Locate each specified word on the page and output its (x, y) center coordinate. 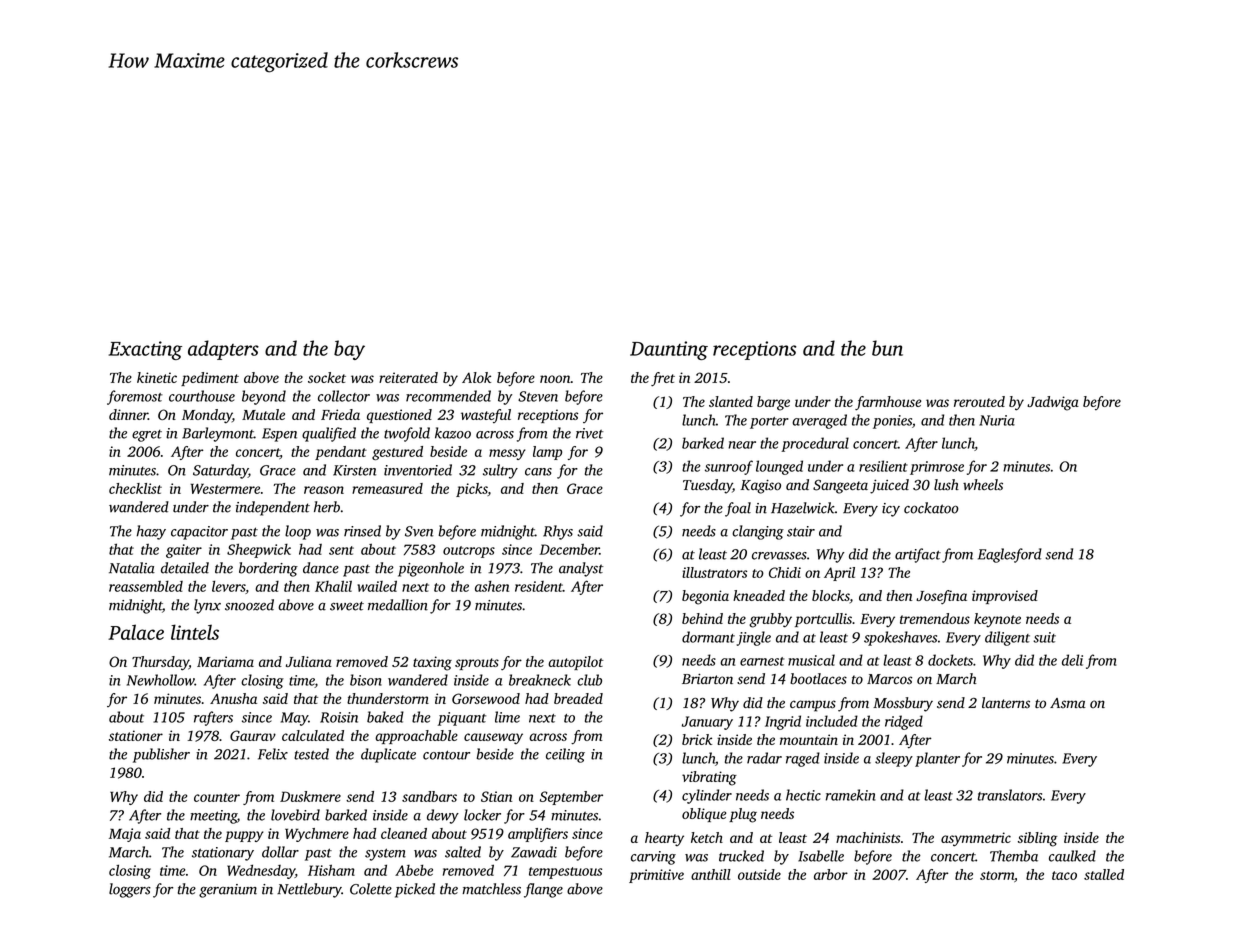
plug (743, 815)
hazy (151, 532)
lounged (779, 467)
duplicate (388, 755)
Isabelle (821, 856)
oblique (704, 815)
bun (887, 348)
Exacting (145, 350)
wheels (983, 484)
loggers (130, 890)
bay (349, 350)
